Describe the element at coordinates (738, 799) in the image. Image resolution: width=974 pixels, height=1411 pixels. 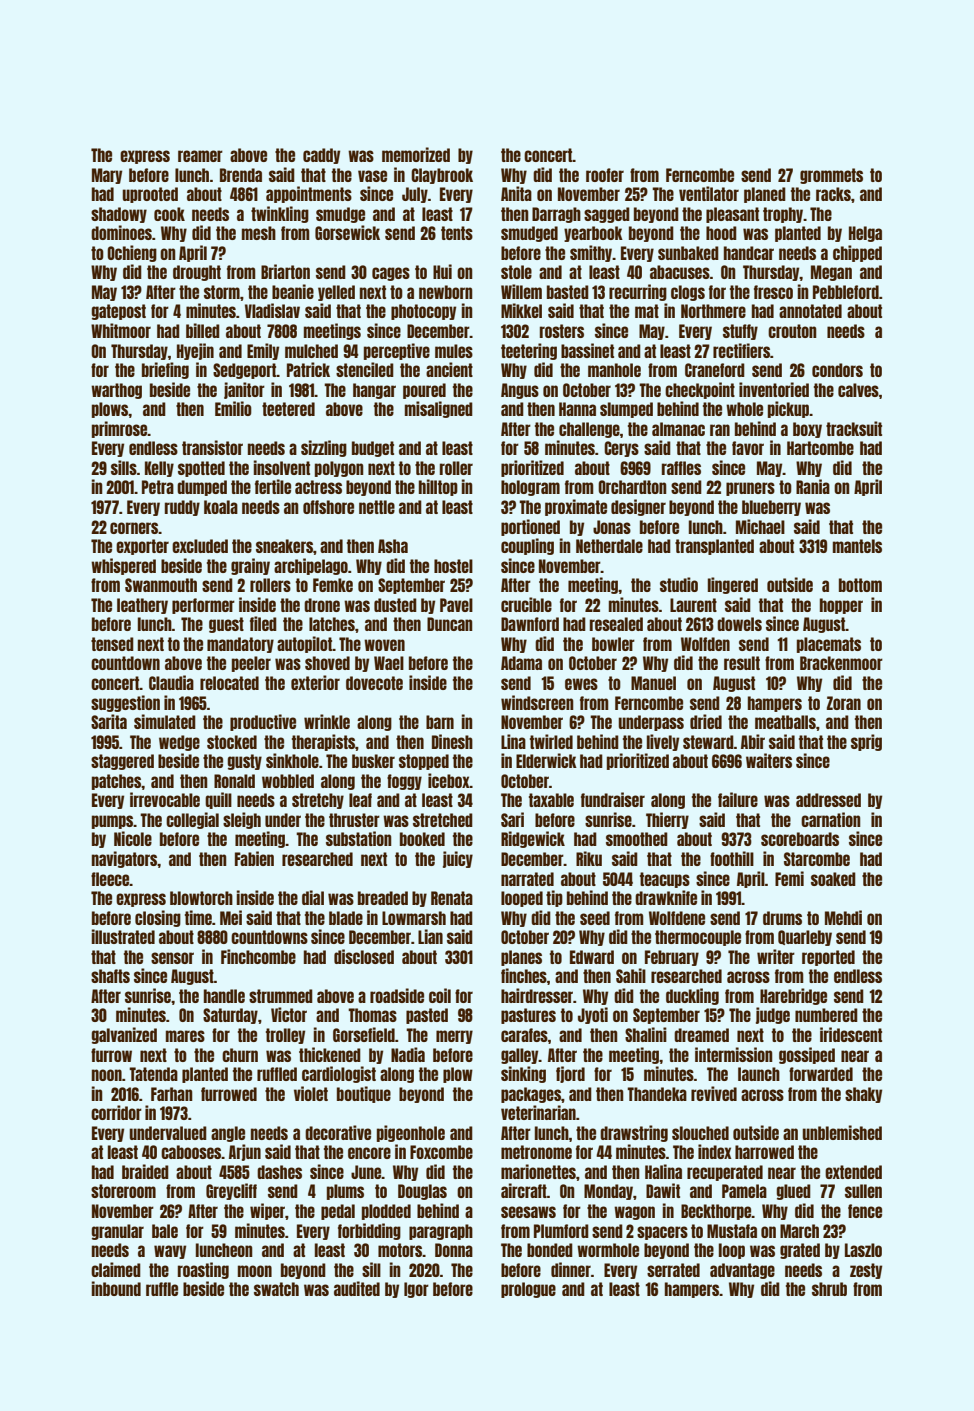
I see `failure` at that location.
